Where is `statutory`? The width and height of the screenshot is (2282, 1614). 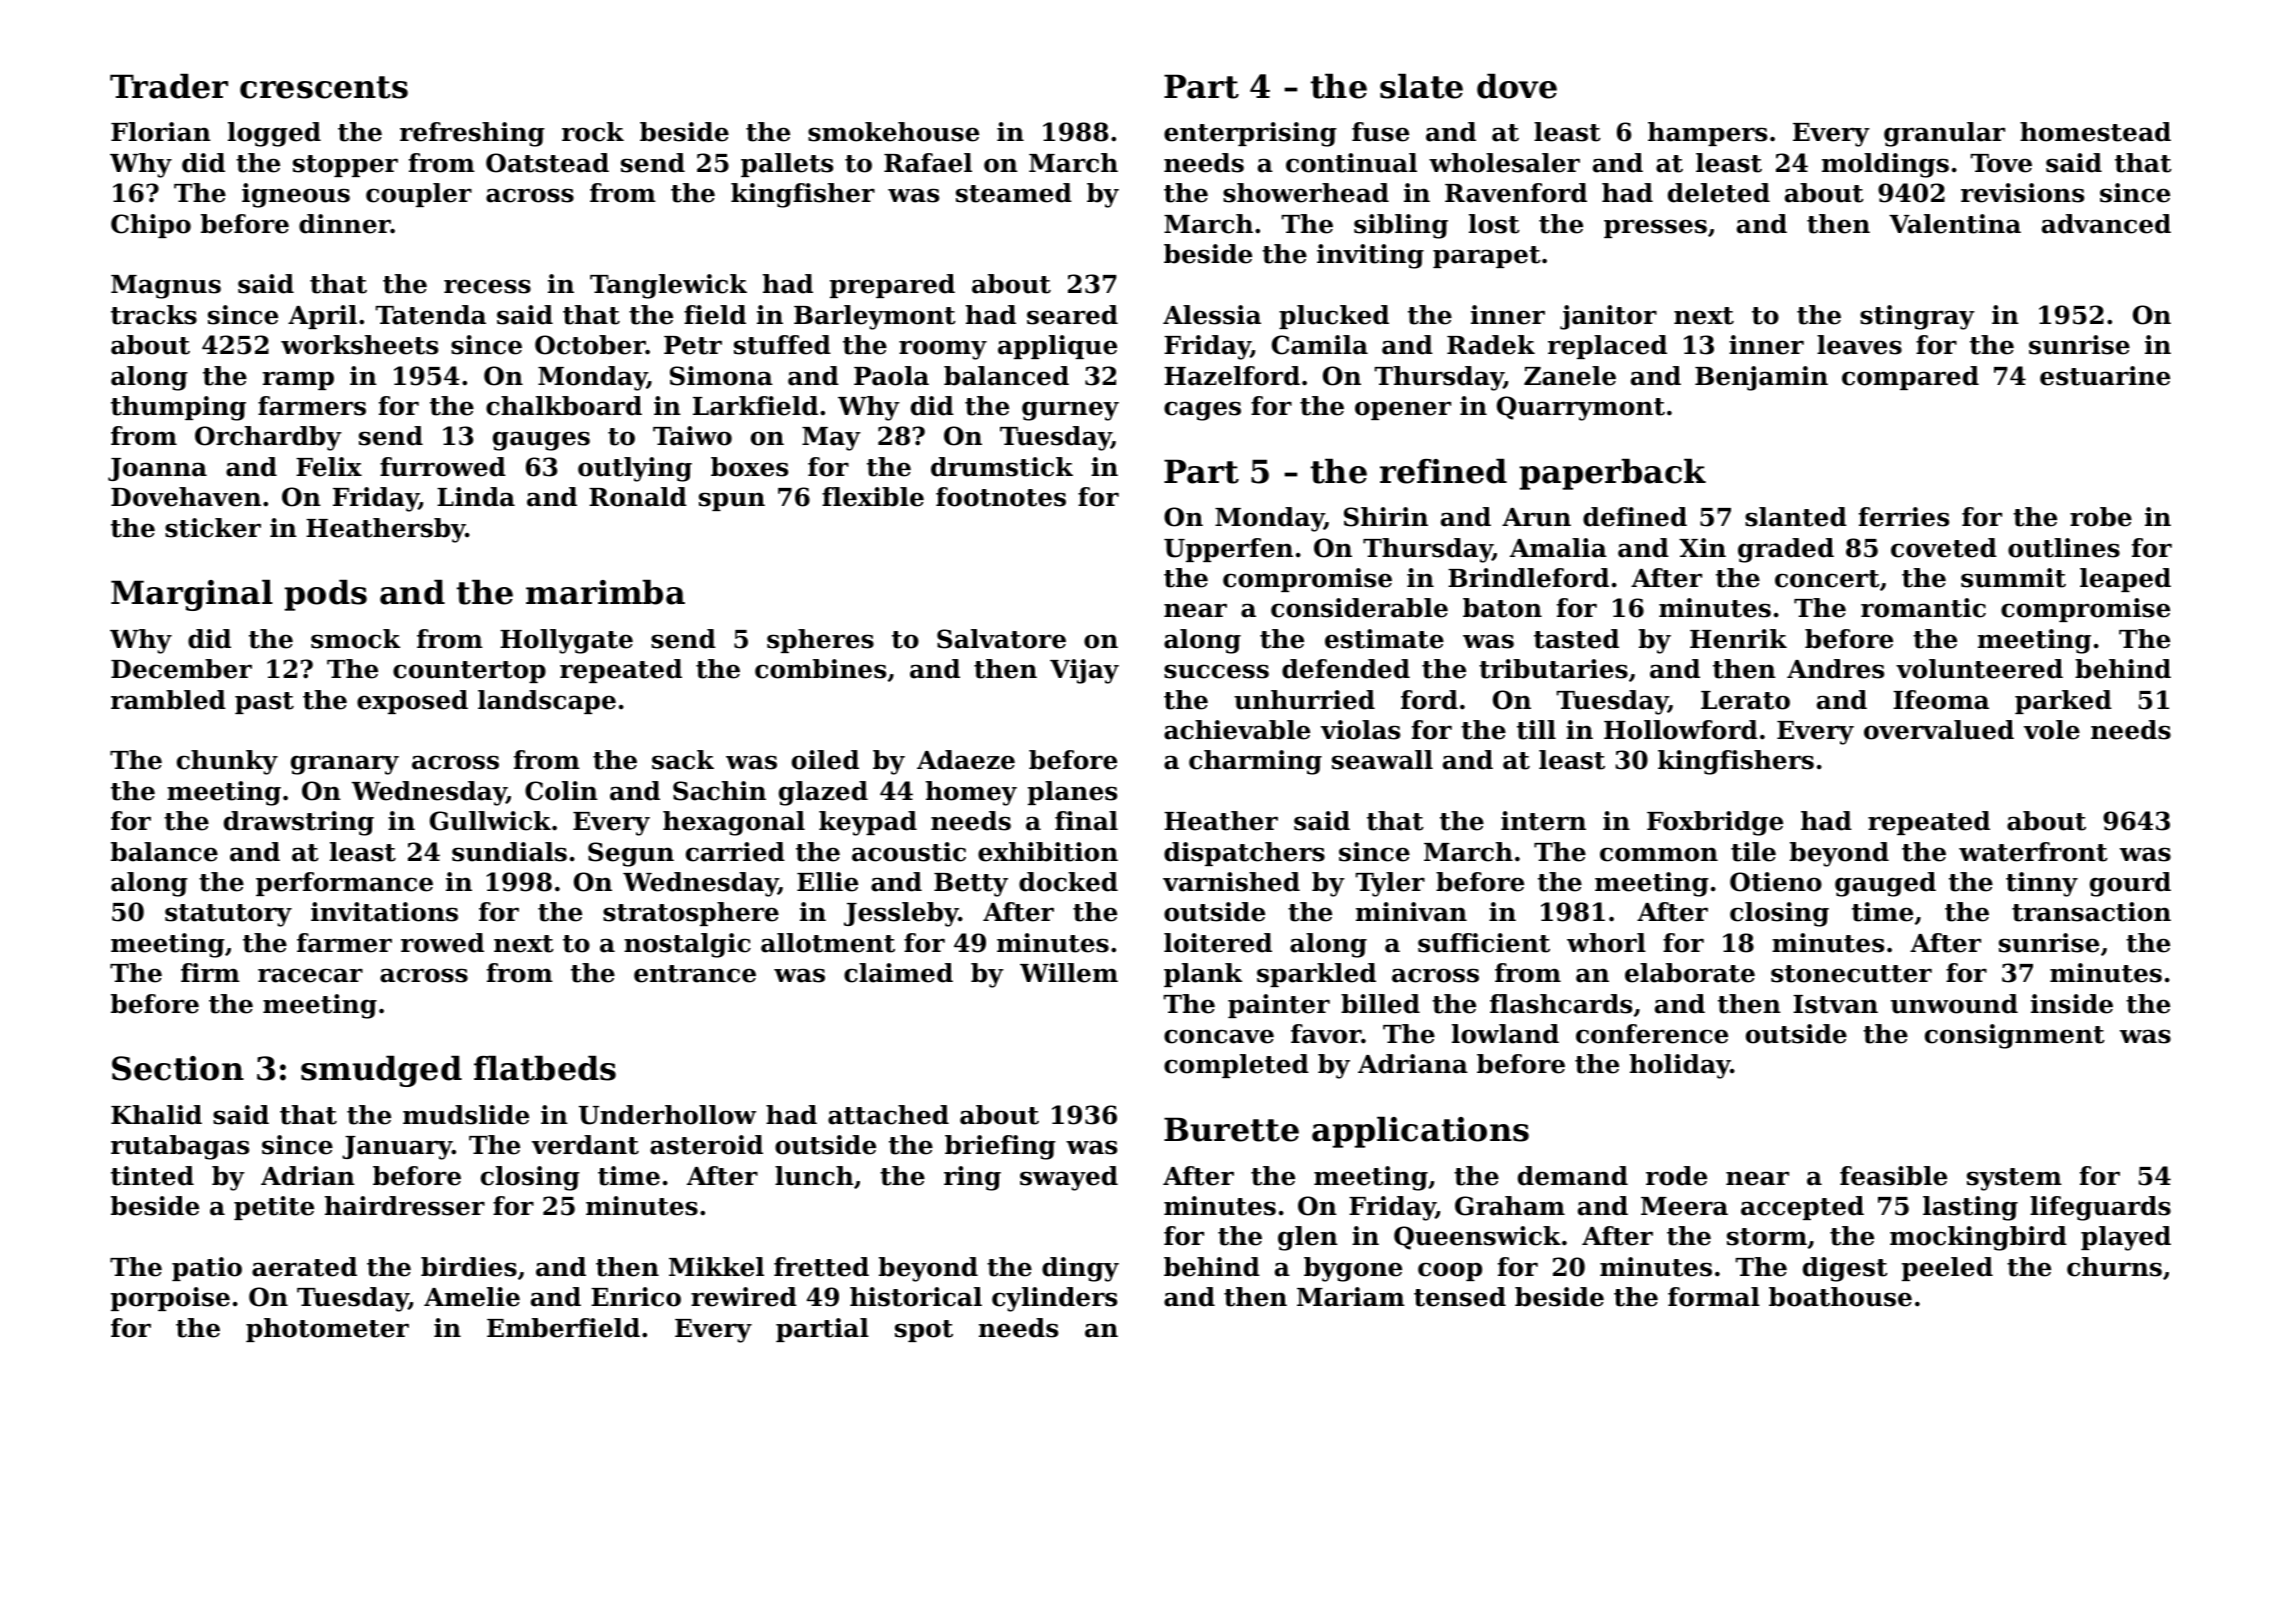
statutory is located at coordinates (228, 915).
